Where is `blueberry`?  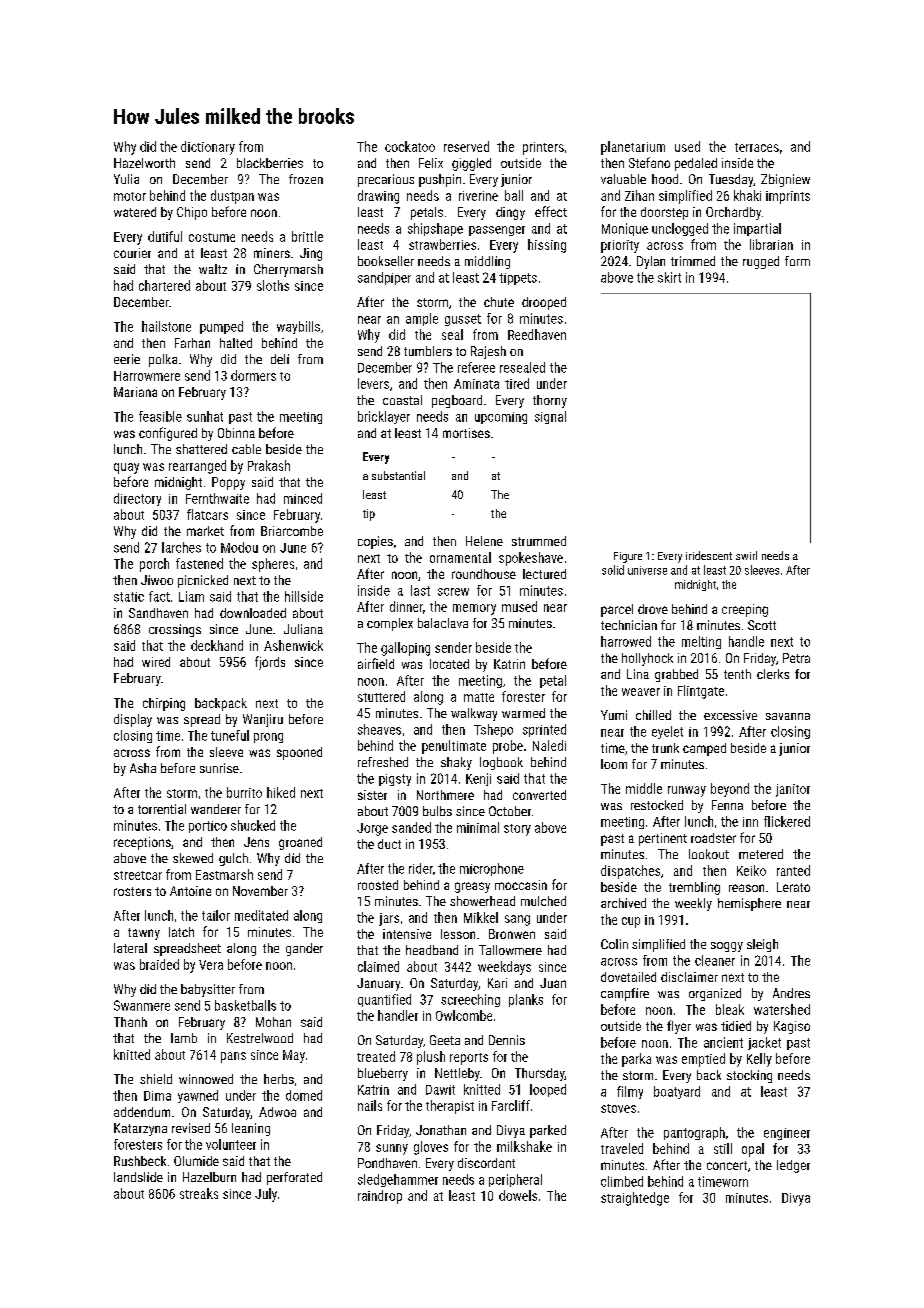 blueberry is located at coordinates (383, 1074).
